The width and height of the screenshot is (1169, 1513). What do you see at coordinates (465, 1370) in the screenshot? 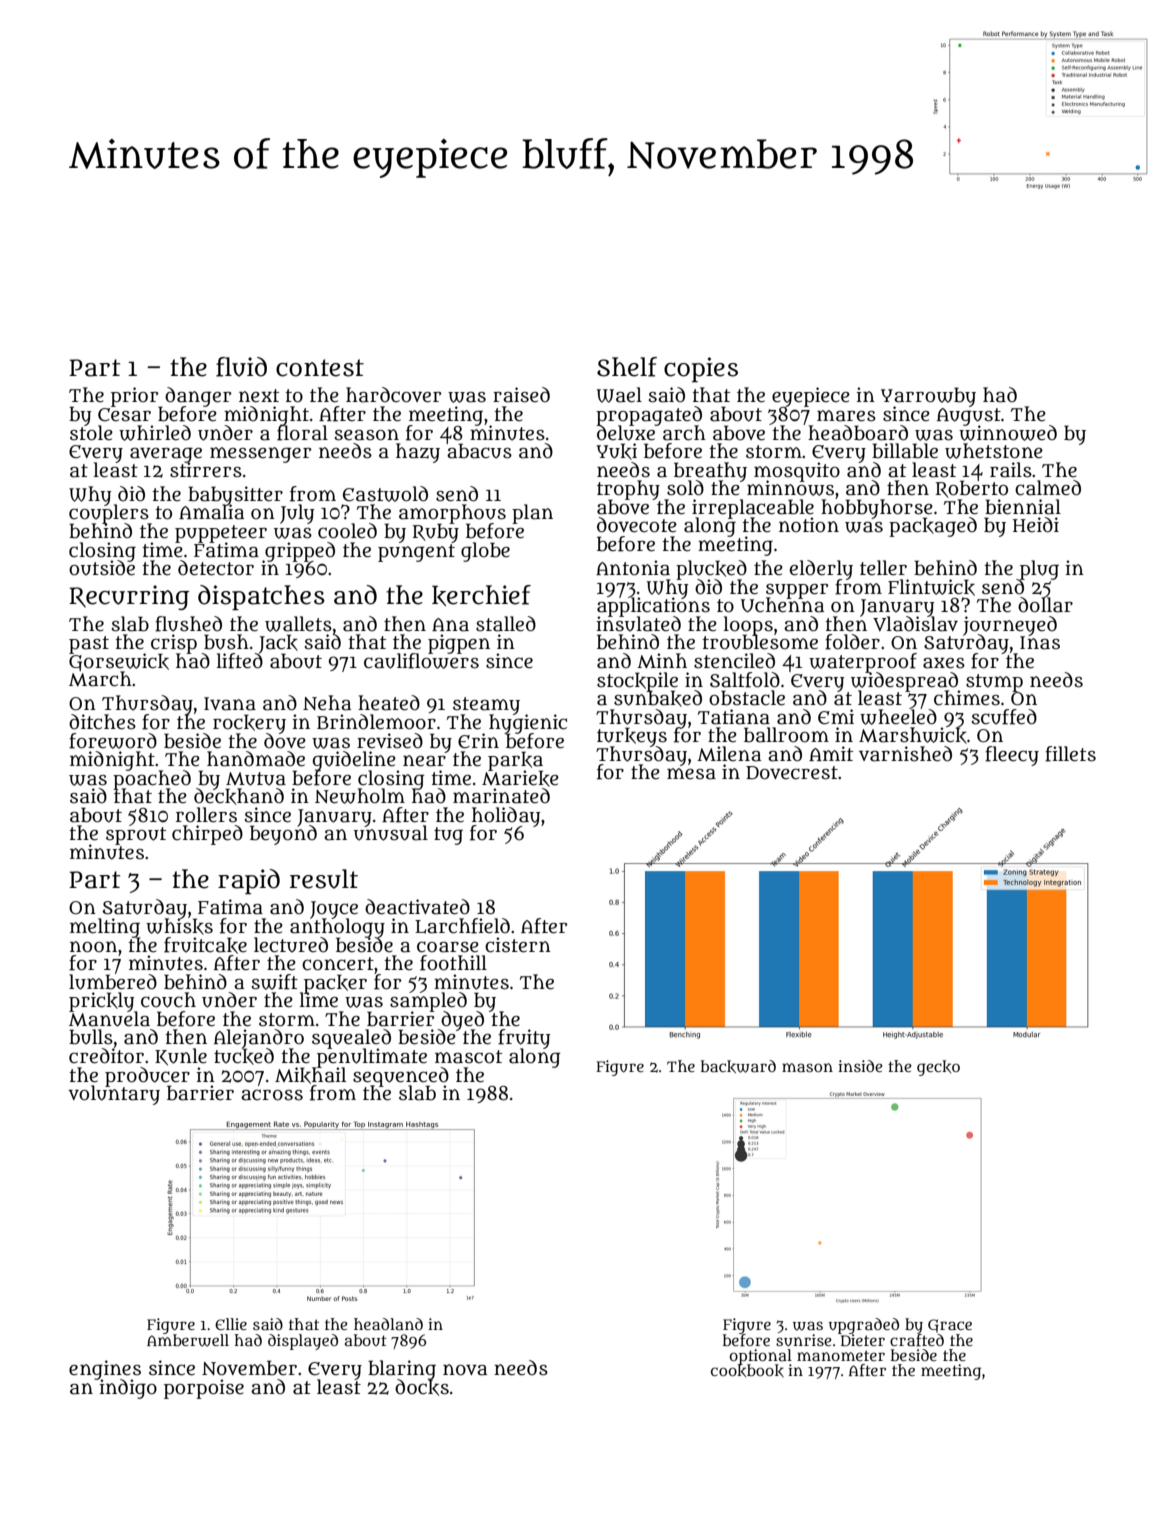
I see `nova` at bounding box center [465, 1370].
